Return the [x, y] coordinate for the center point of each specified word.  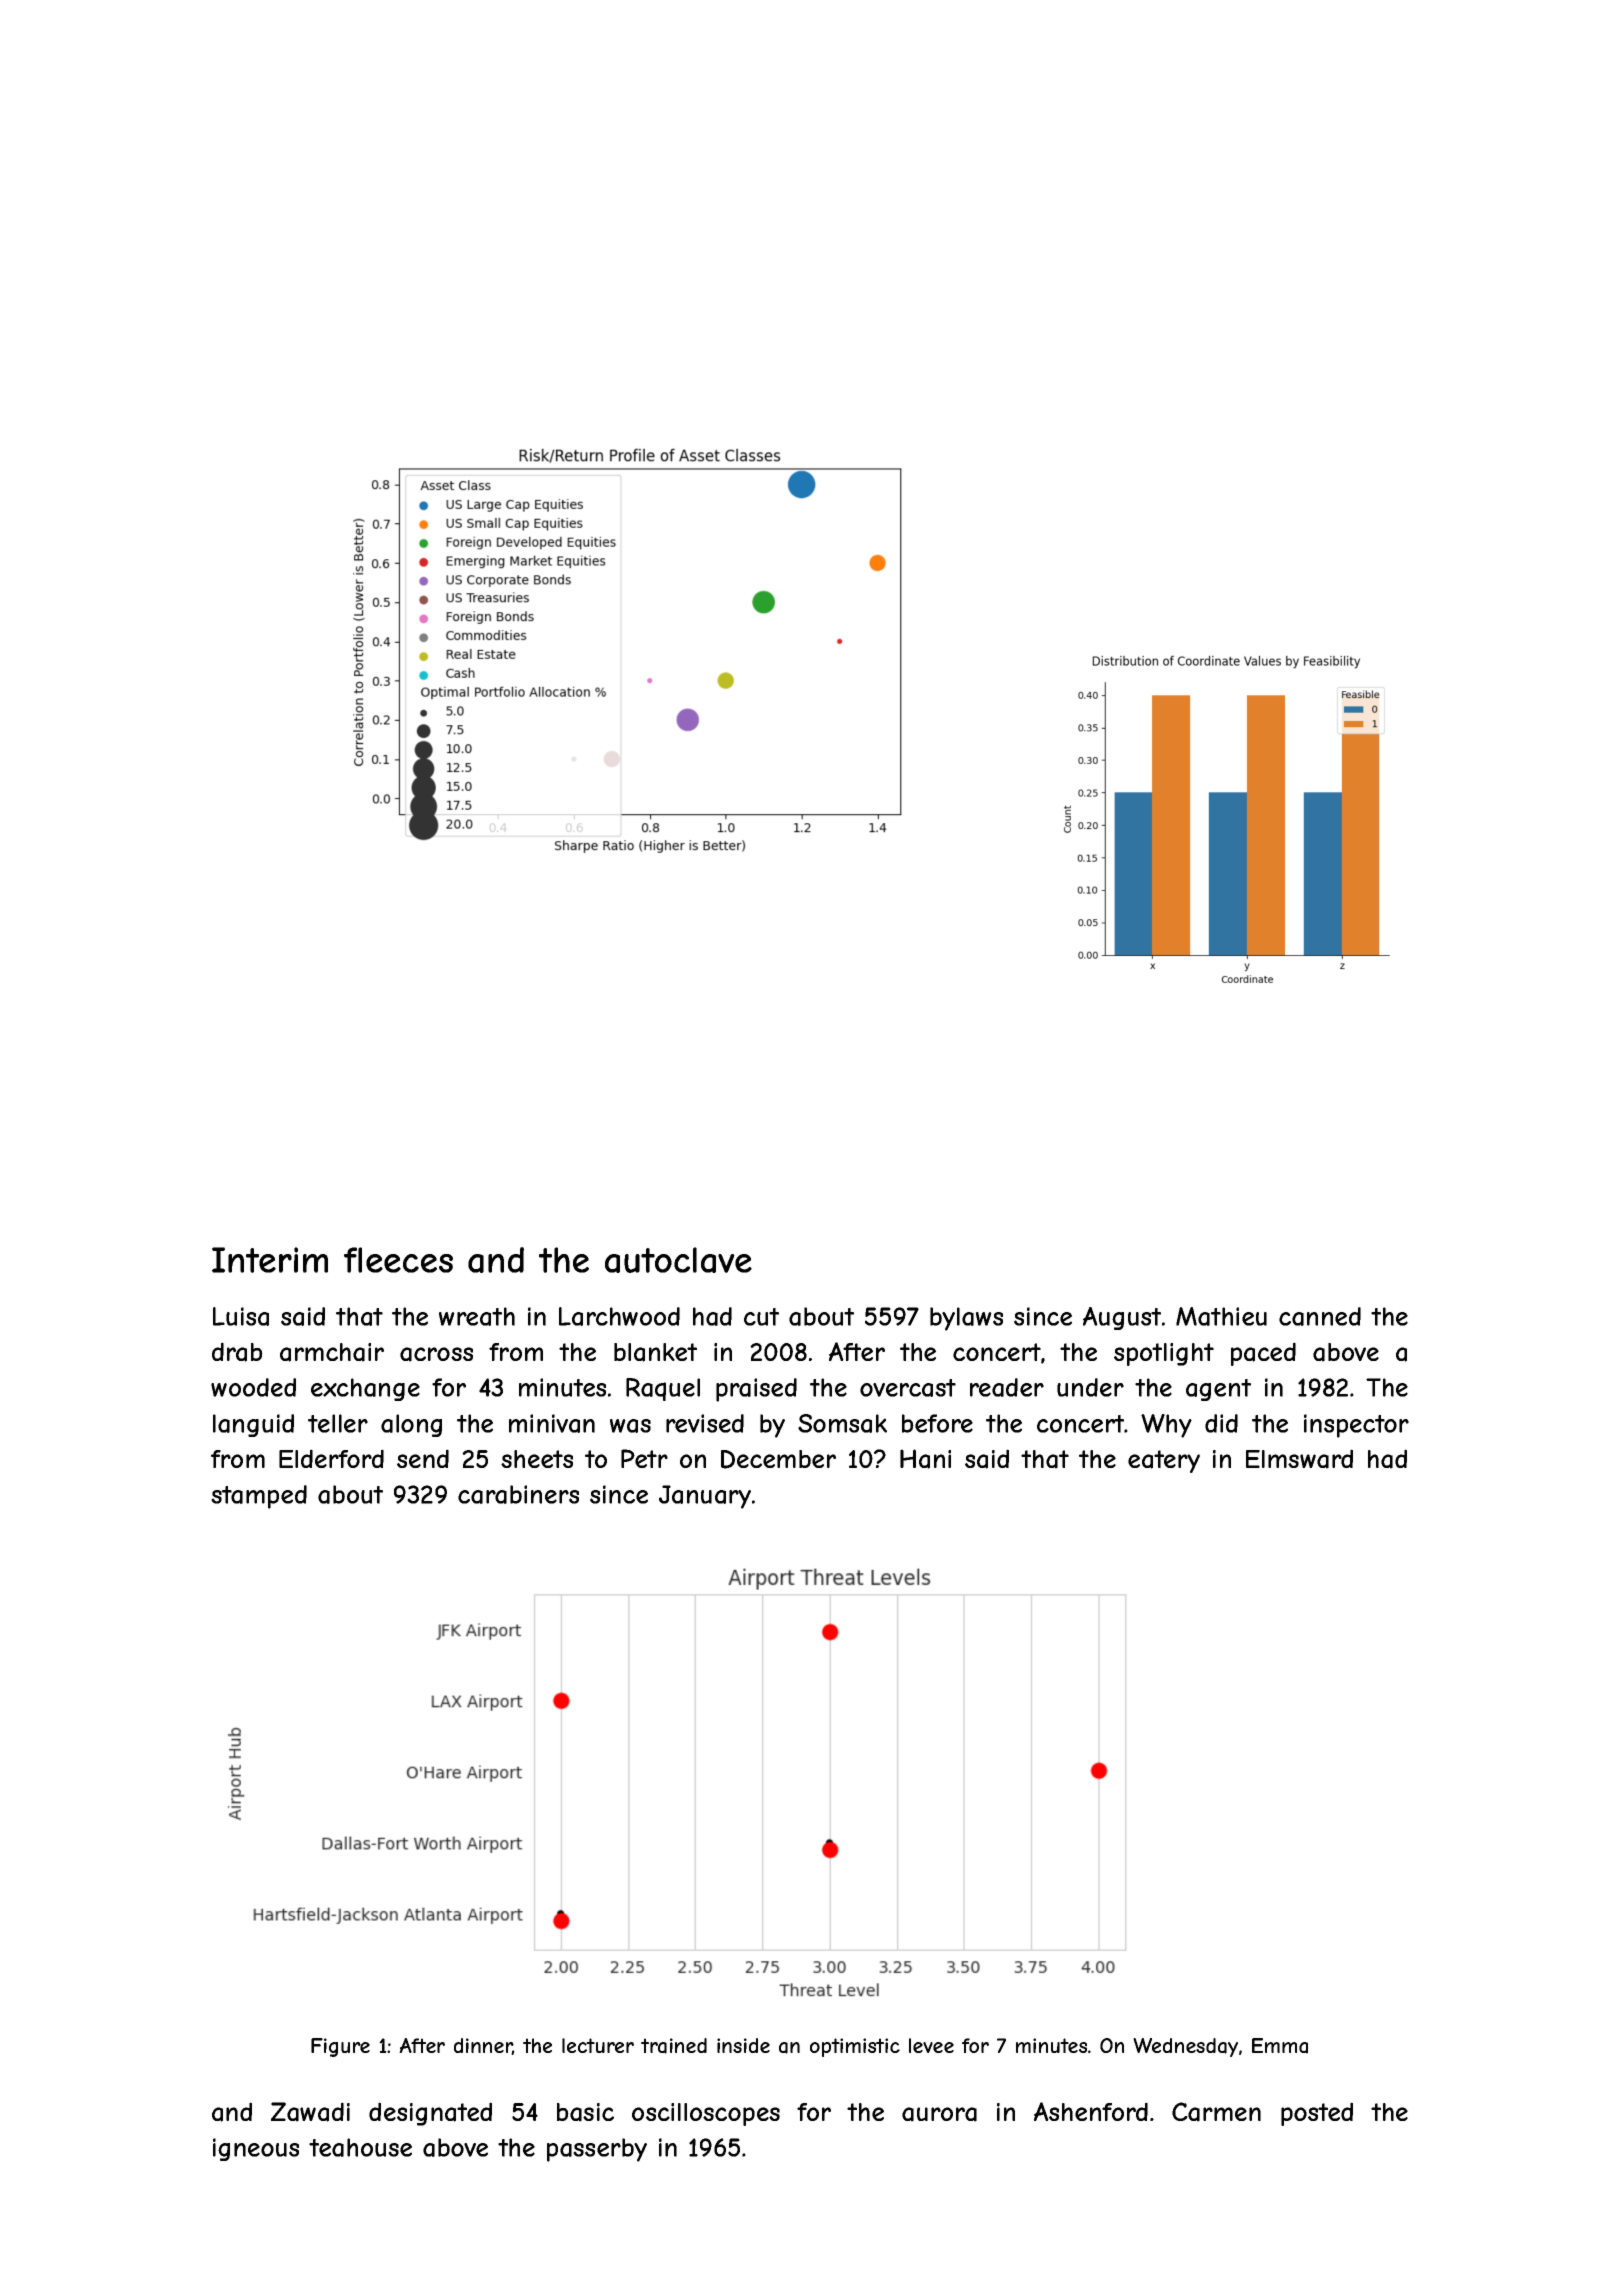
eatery [1164, 1461]
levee [931, 2045]
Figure [340, 2047]
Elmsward [1299, 1459]
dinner [483, 2046]
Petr [644, 1458]
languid [253, 1425]
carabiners [518, 1494]
